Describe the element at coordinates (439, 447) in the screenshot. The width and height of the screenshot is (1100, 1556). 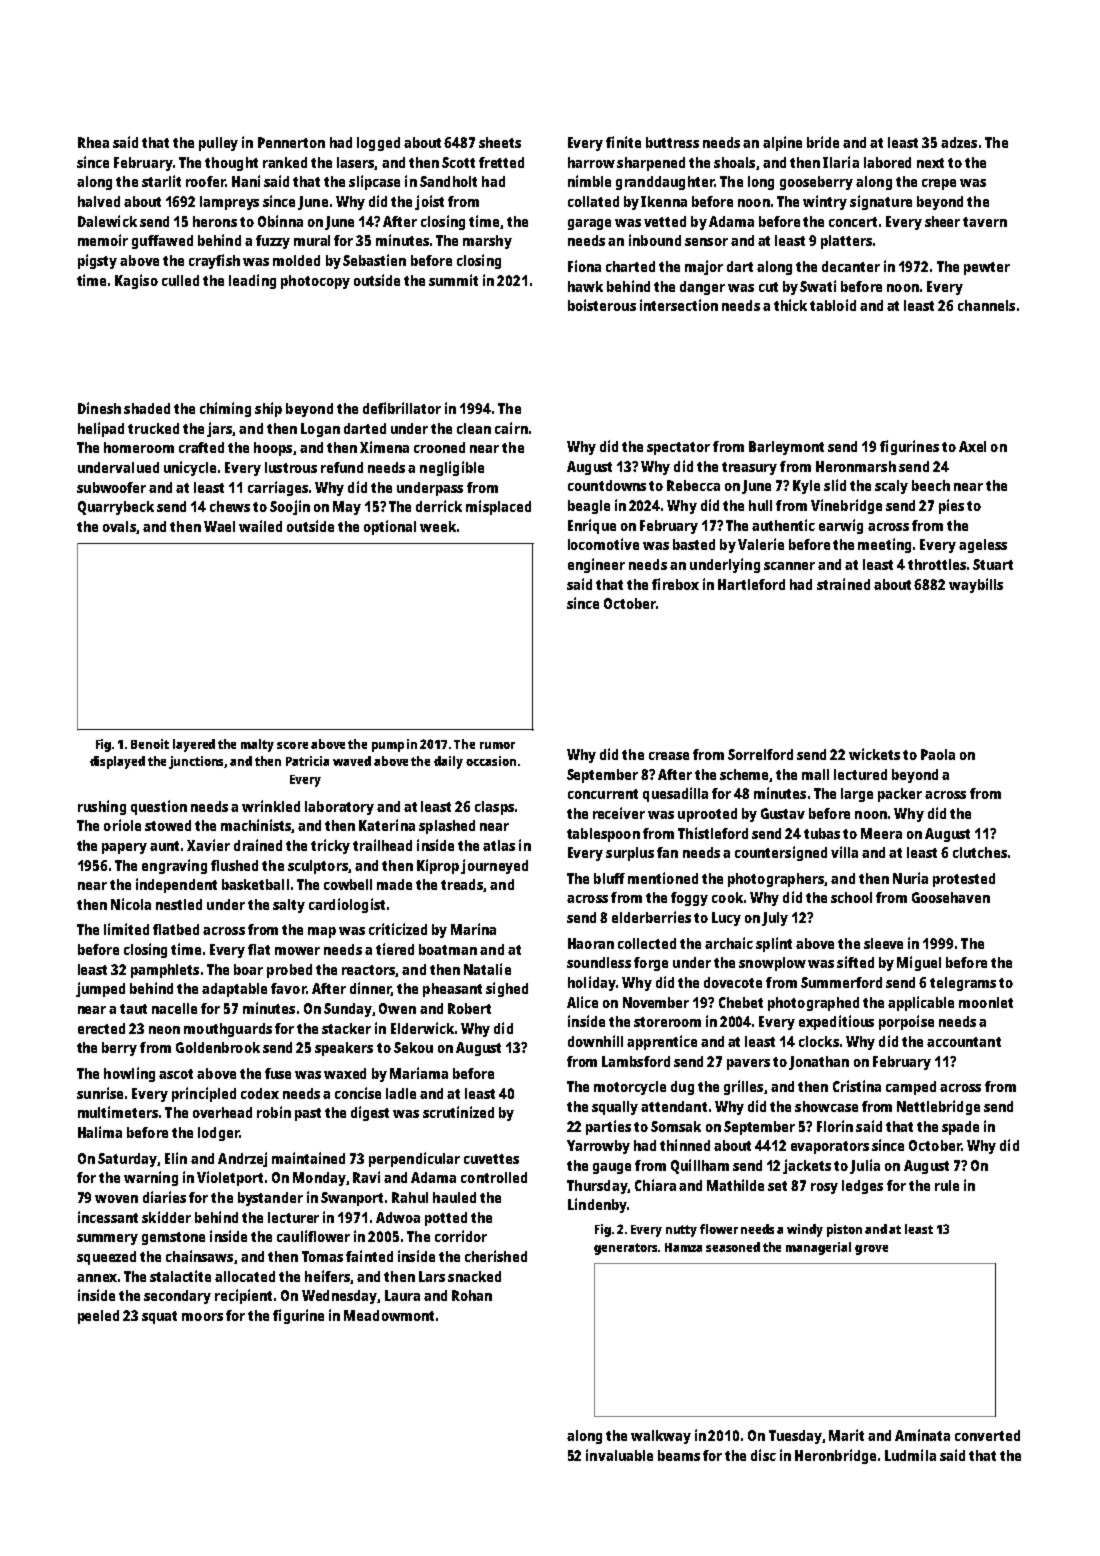
I see `crooned` at that location.
